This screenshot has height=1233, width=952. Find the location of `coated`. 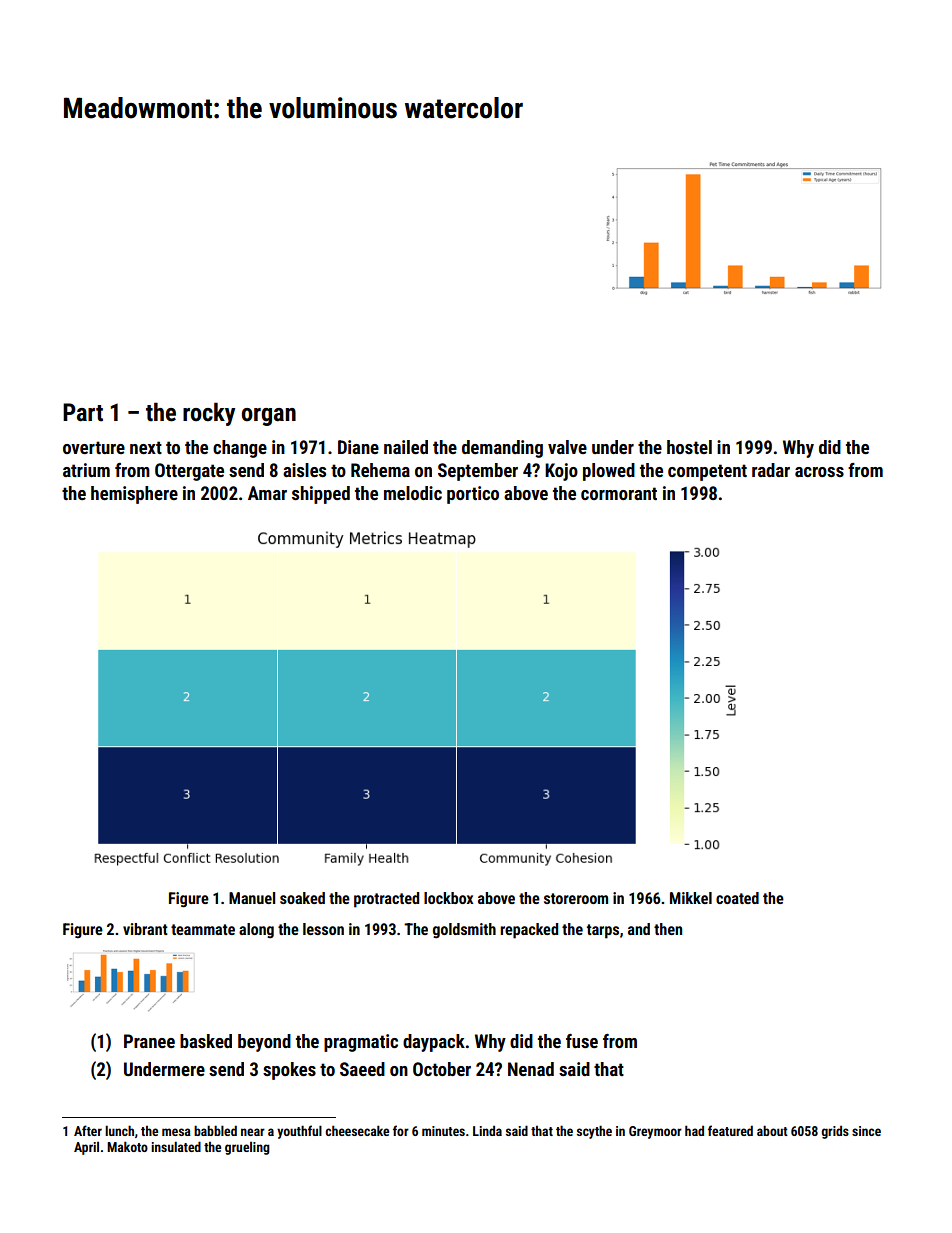

coated is located at coordinates (737, 898).
